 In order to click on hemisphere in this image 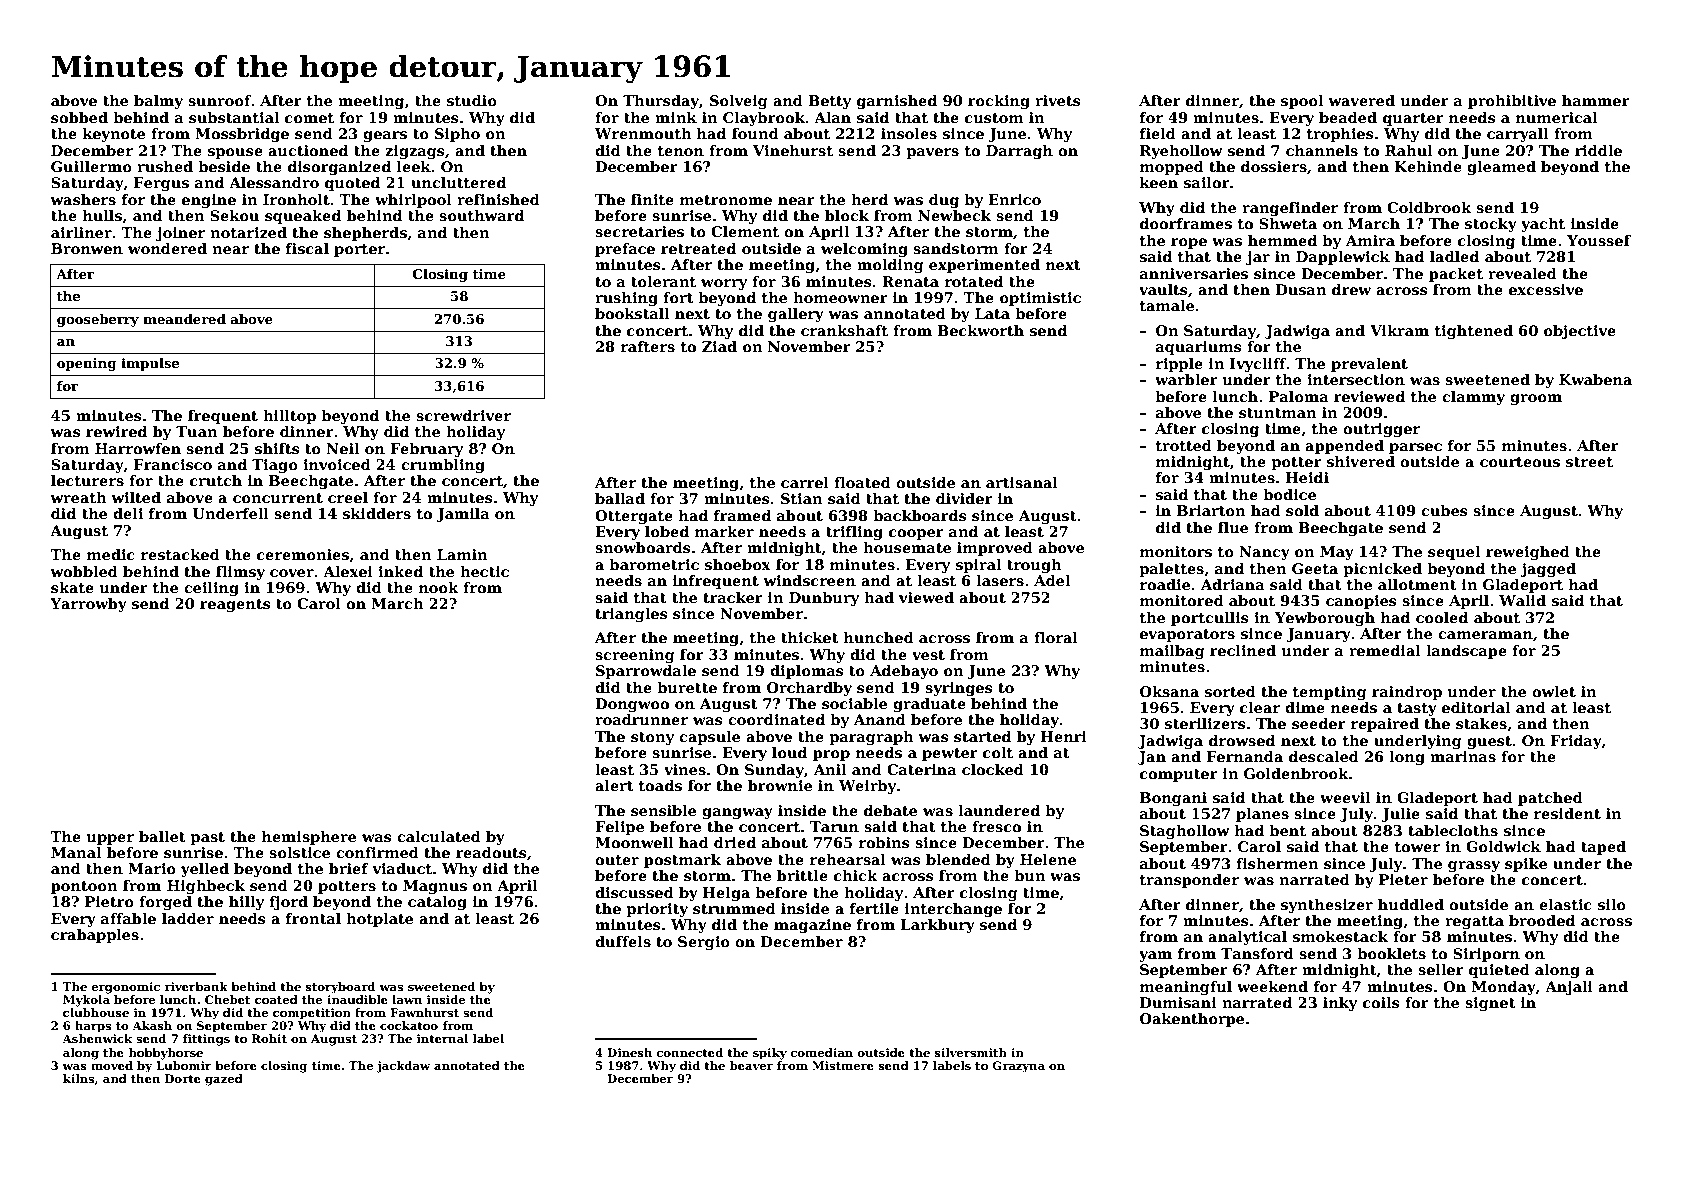, I will do `click(309, 838)`.
